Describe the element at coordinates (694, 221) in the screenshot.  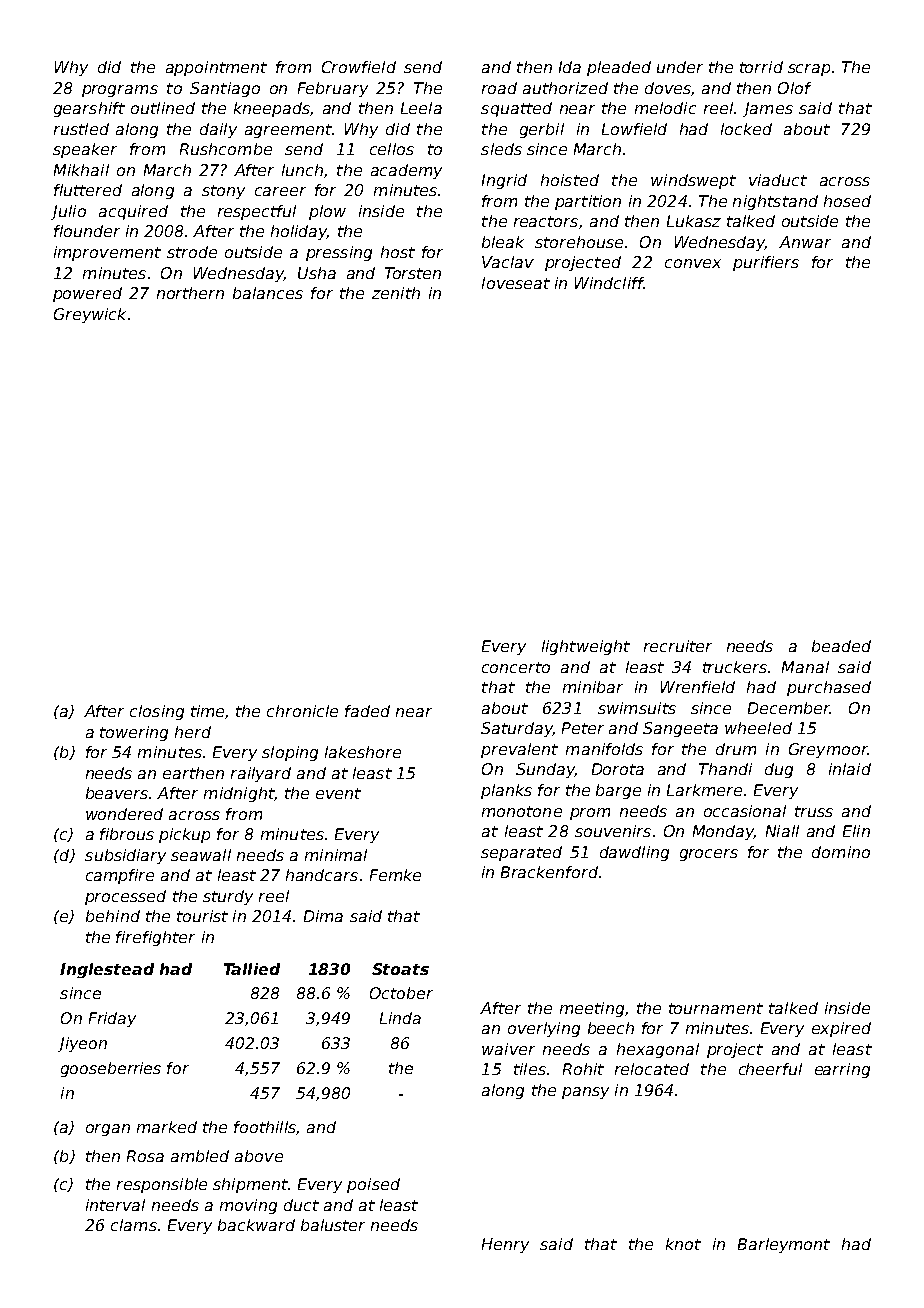
I see `Lukasz` at that location.
